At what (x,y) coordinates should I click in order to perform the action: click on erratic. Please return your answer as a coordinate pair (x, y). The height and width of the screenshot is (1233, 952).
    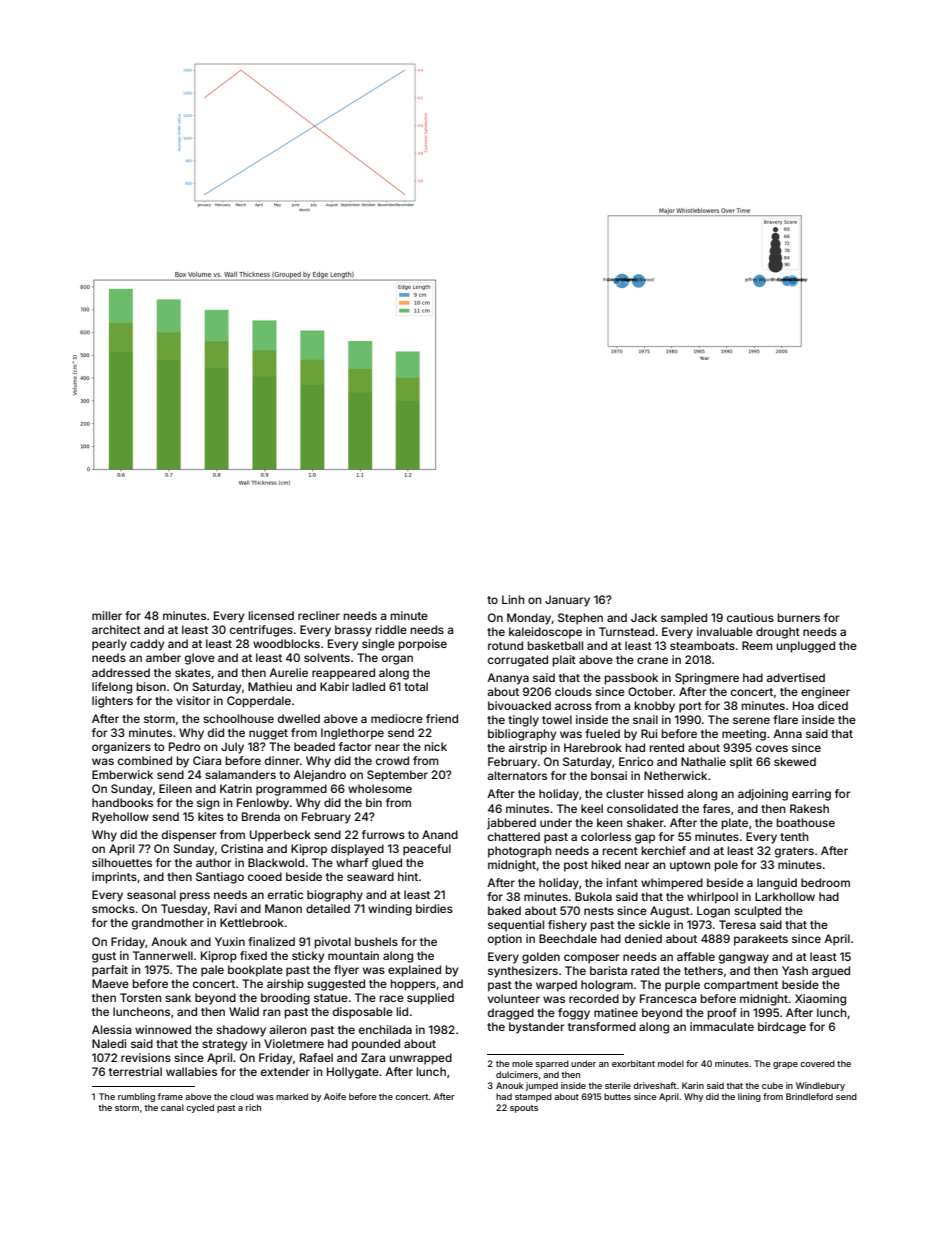
    Looking at the image, I should click on (285, 894).
